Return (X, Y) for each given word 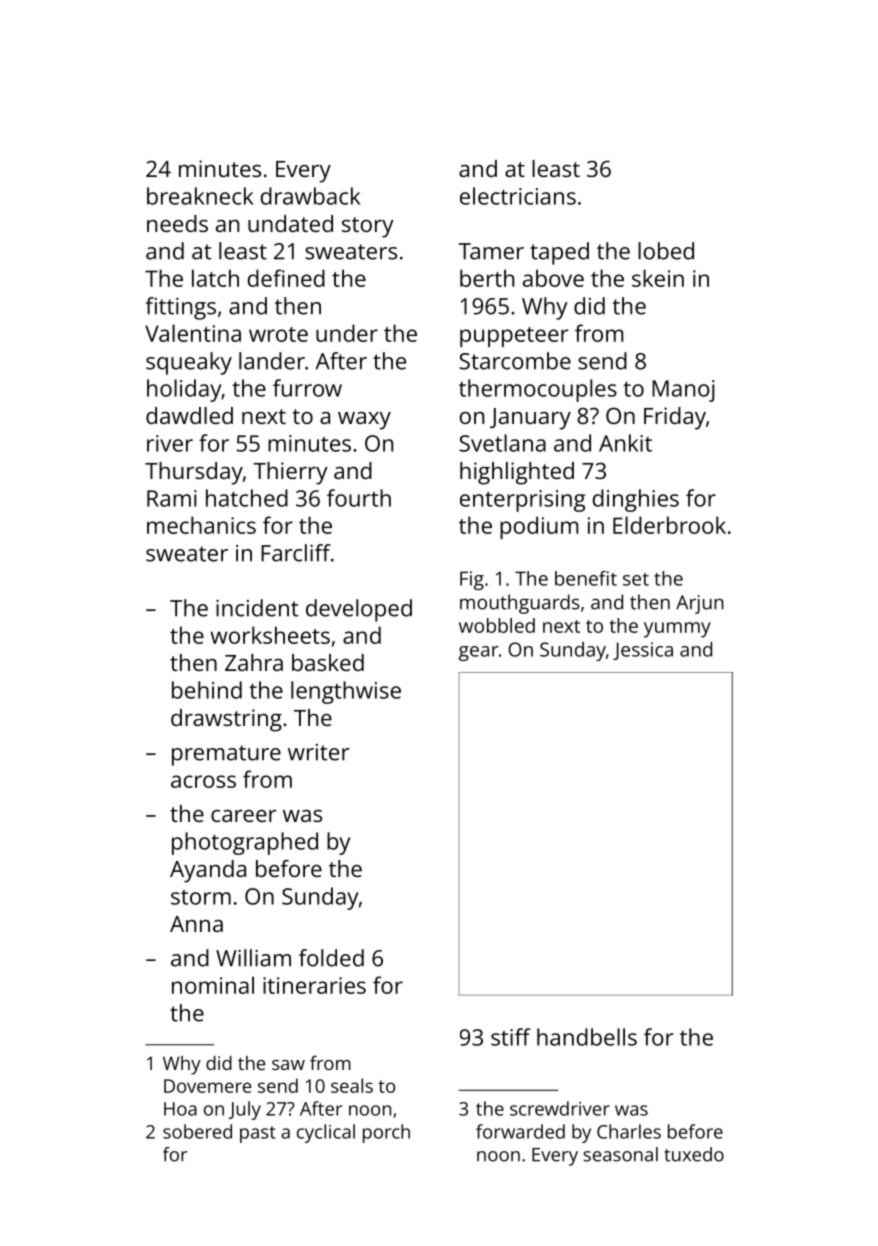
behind (207, 690)
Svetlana (502, 443)
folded (331, 958)
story (368, 227)
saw (288, 1065)
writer (319, 752)
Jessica (643, 651)
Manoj (683, 391)
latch (215, 278)
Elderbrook (669, 525)
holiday (184, 390)
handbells (587, 1037)
